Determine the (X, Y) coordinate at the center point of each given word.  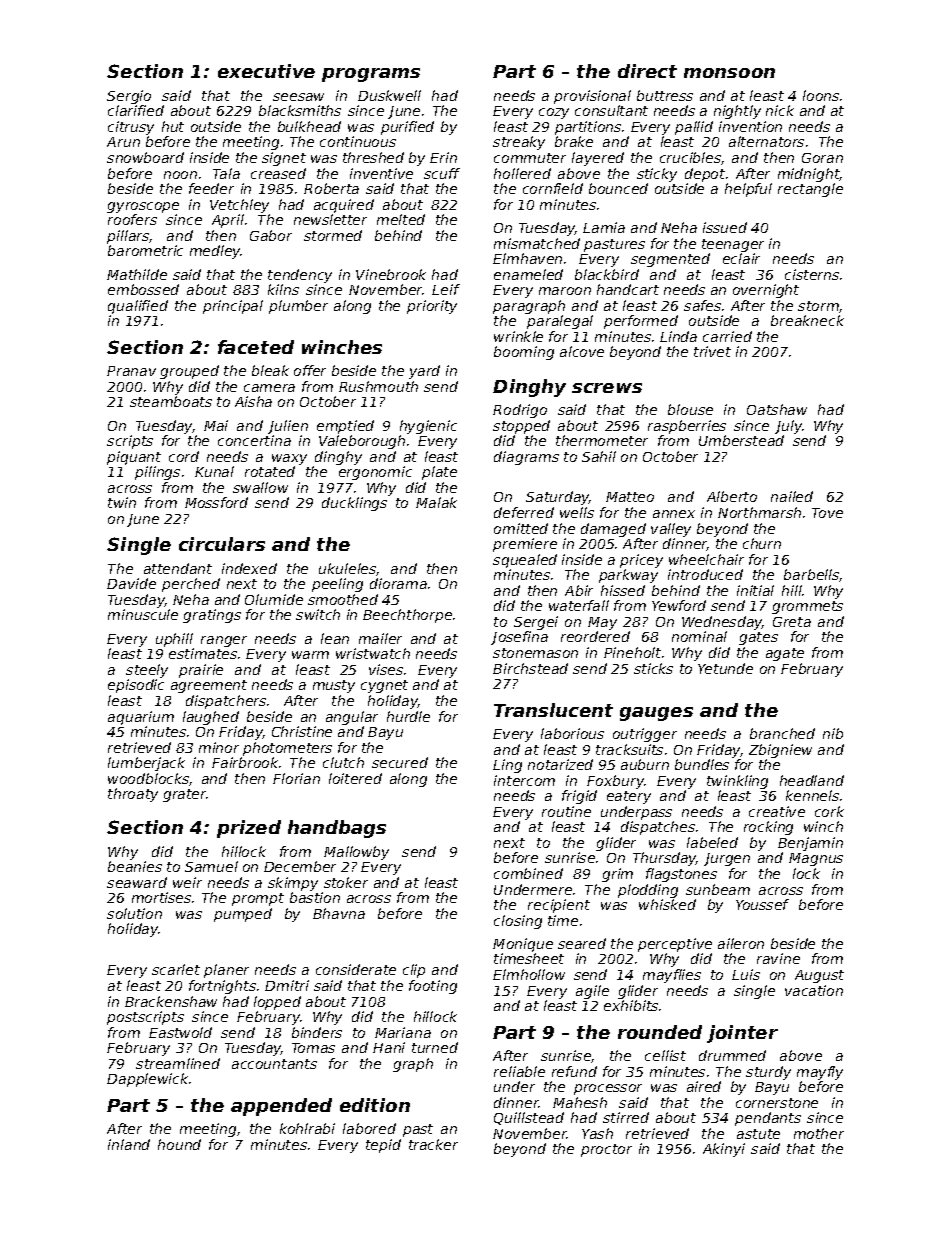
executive (266, 71)
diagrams (526, 458)
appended (281, 1107)
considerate (356, 969)
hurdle (408, 716)
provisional (592, 97)
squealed (525, 561)
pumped (243, 915)
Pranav (131, 371)
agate (785, 654)
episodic (136, 686)
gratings (212, 616)
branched (782, 733)
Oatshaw (777, 409)
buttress (665, 95)
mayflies (672, 976)
